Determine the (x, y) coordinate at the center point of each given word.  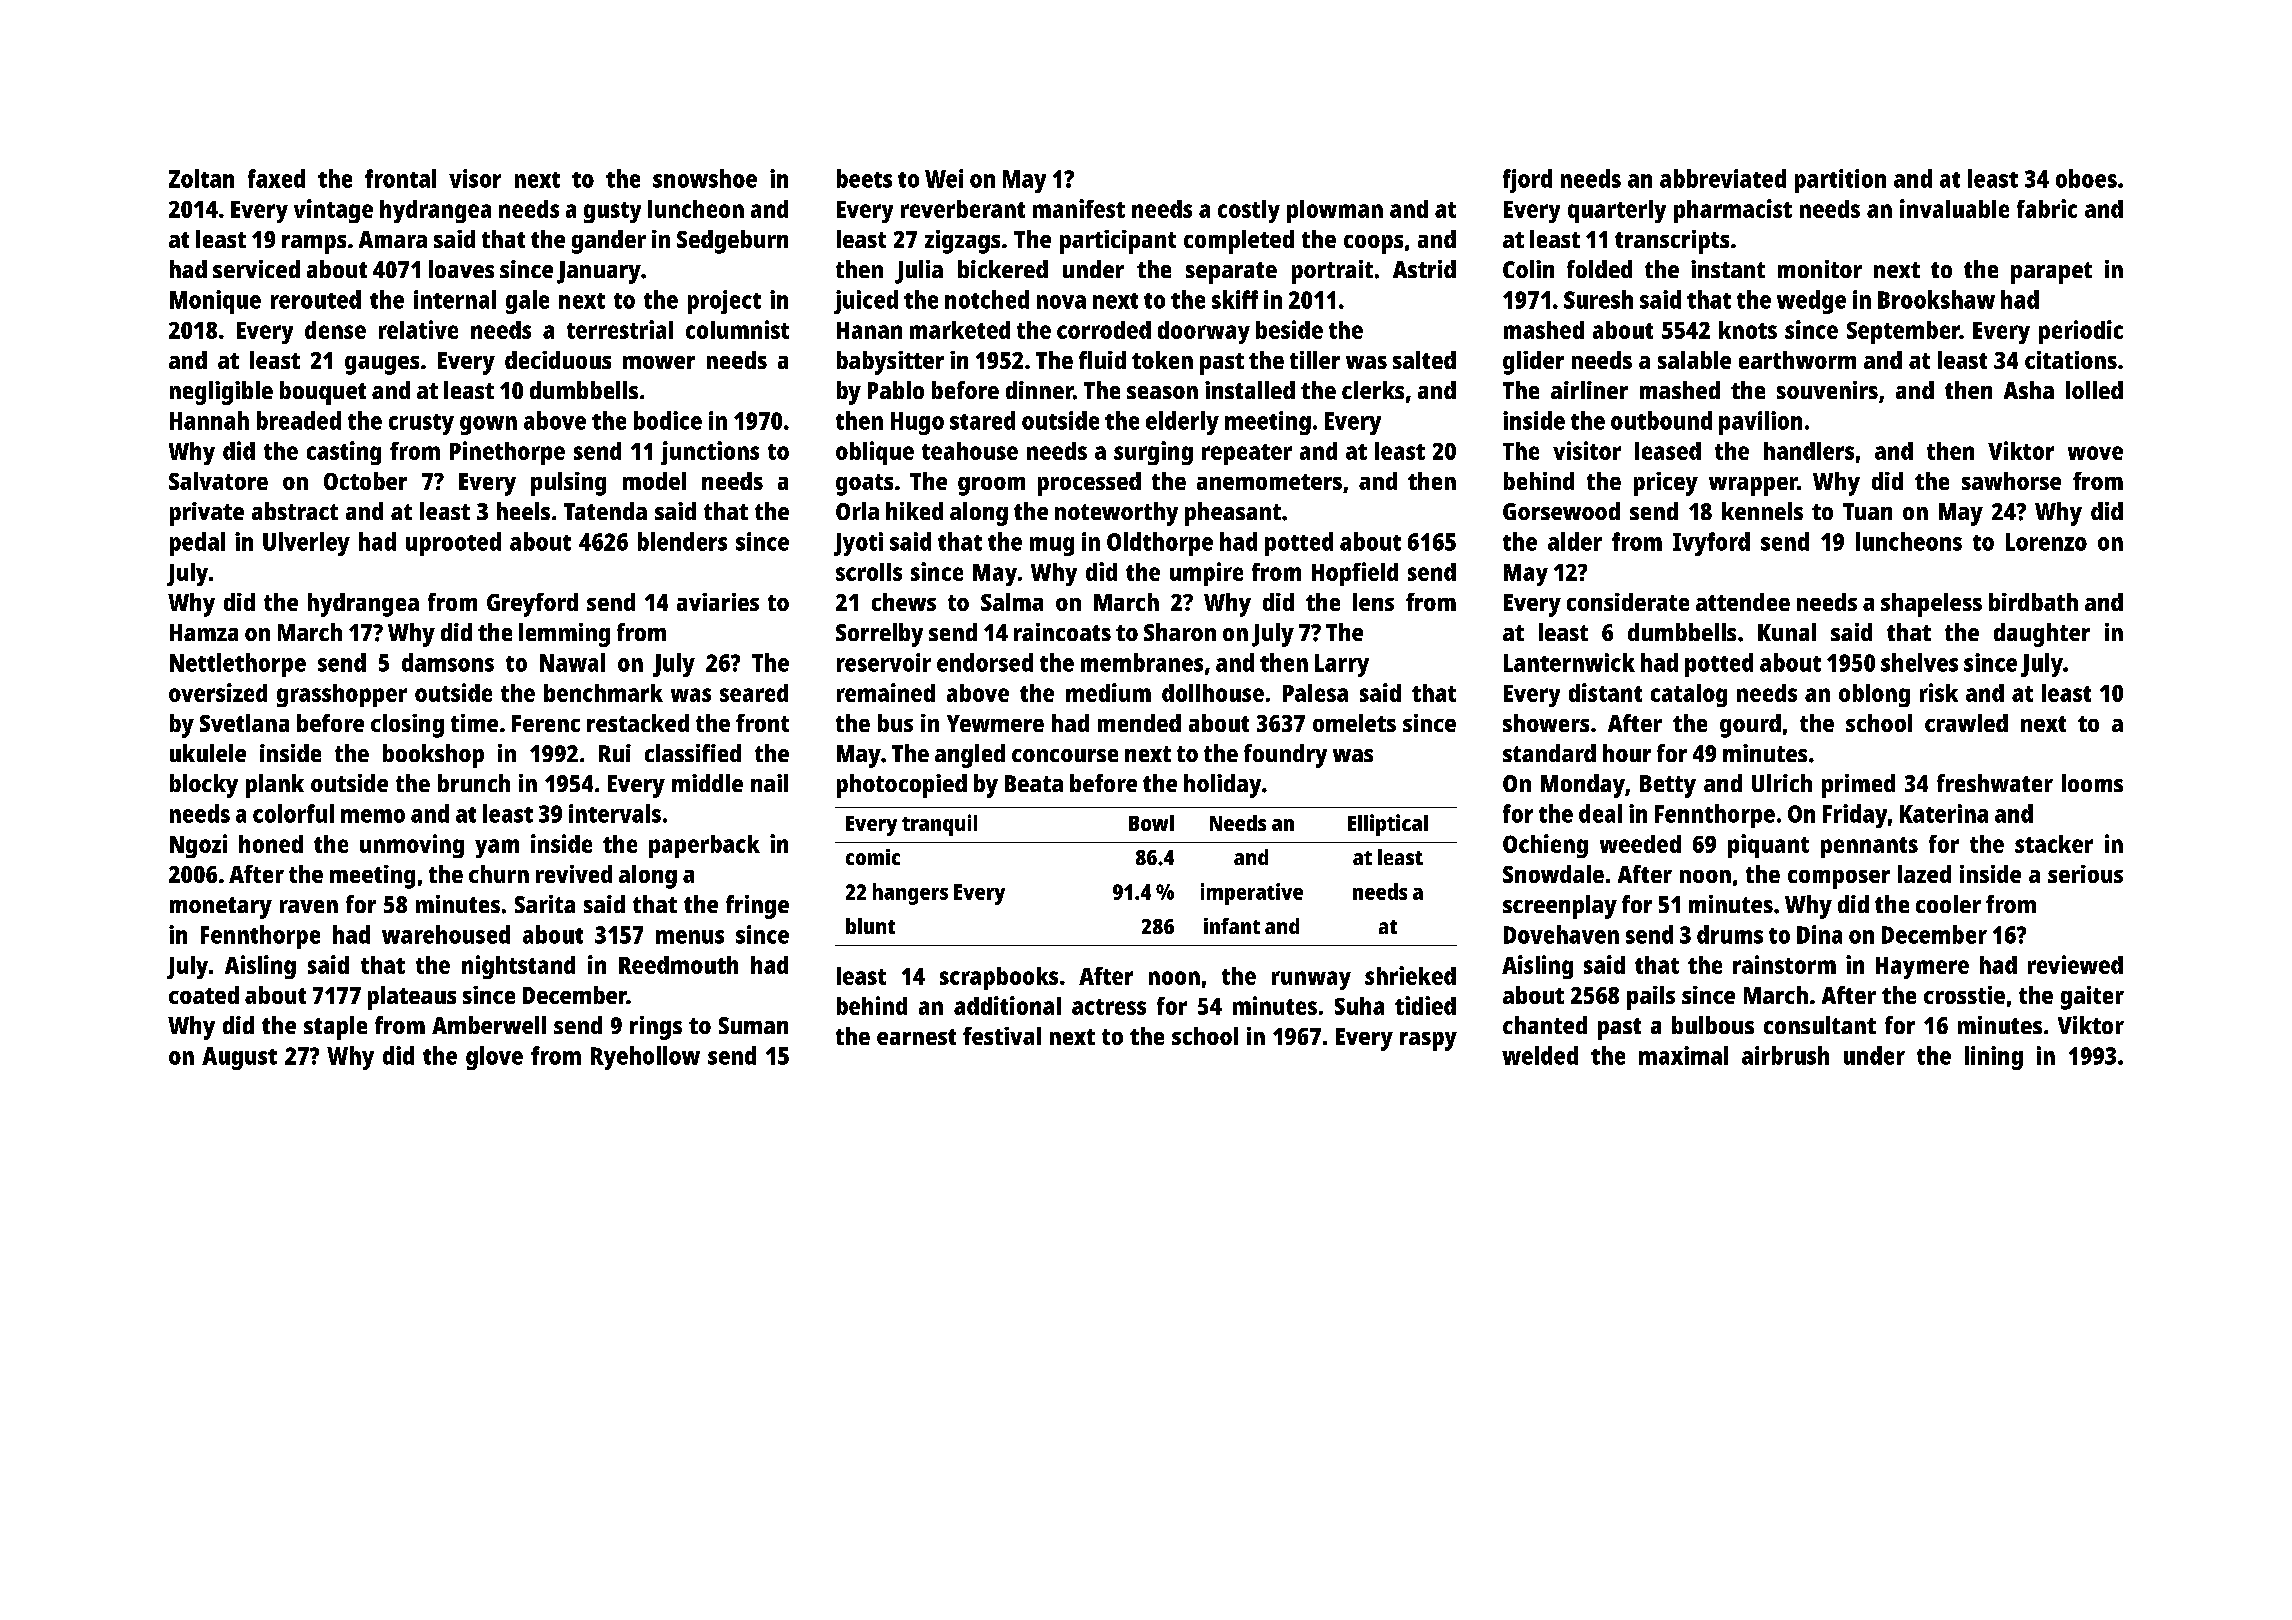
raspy (1428, 1041)
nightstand (518, 967)
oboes (2086, 178)
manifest (1079, 208)
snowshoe (705, 178)
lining (1994, 1058)
